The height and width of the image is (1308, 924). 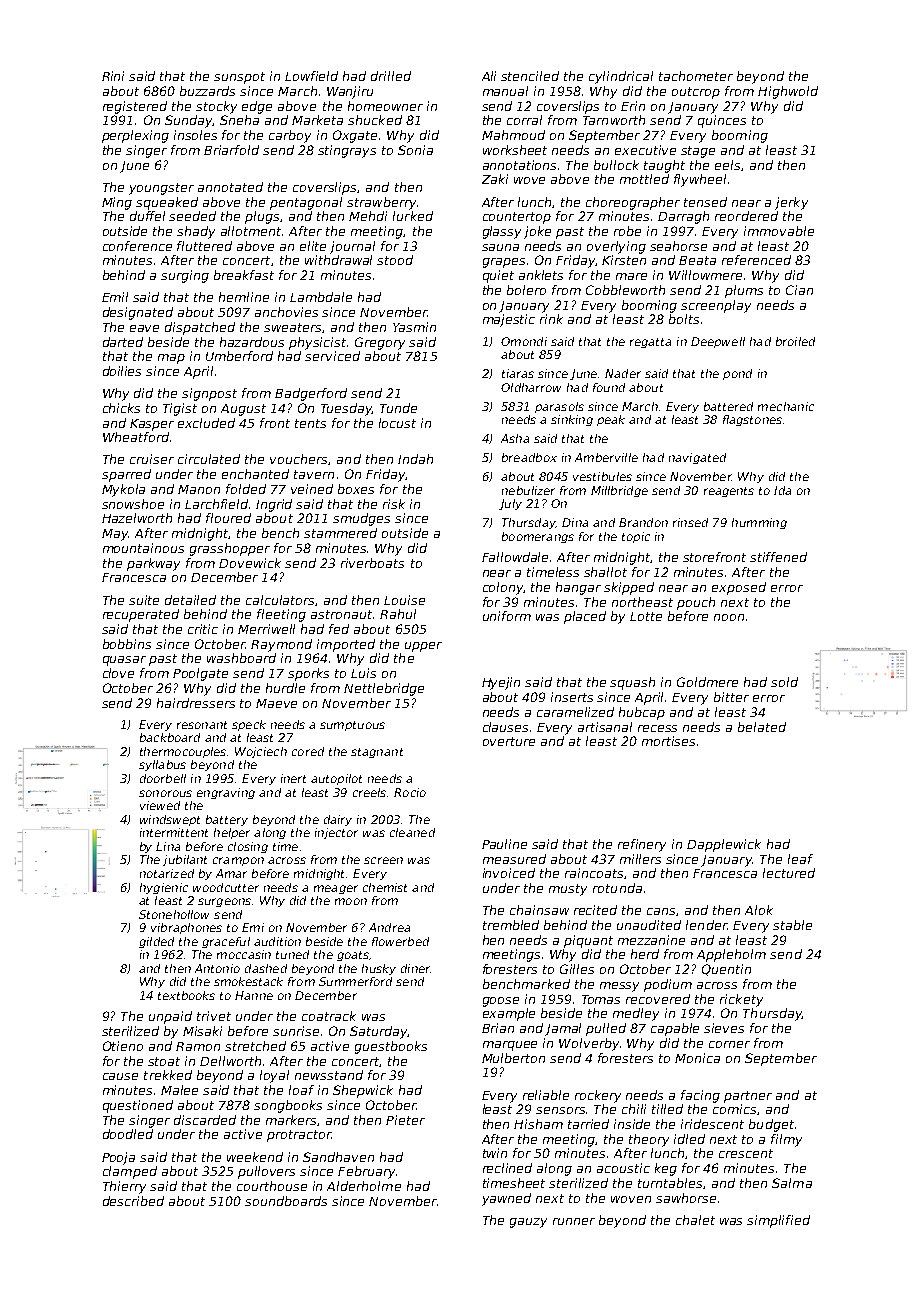 What do you see at coordinates (778, 557) in the image?
I see `stiffened` at bounding box center [778, 557].
